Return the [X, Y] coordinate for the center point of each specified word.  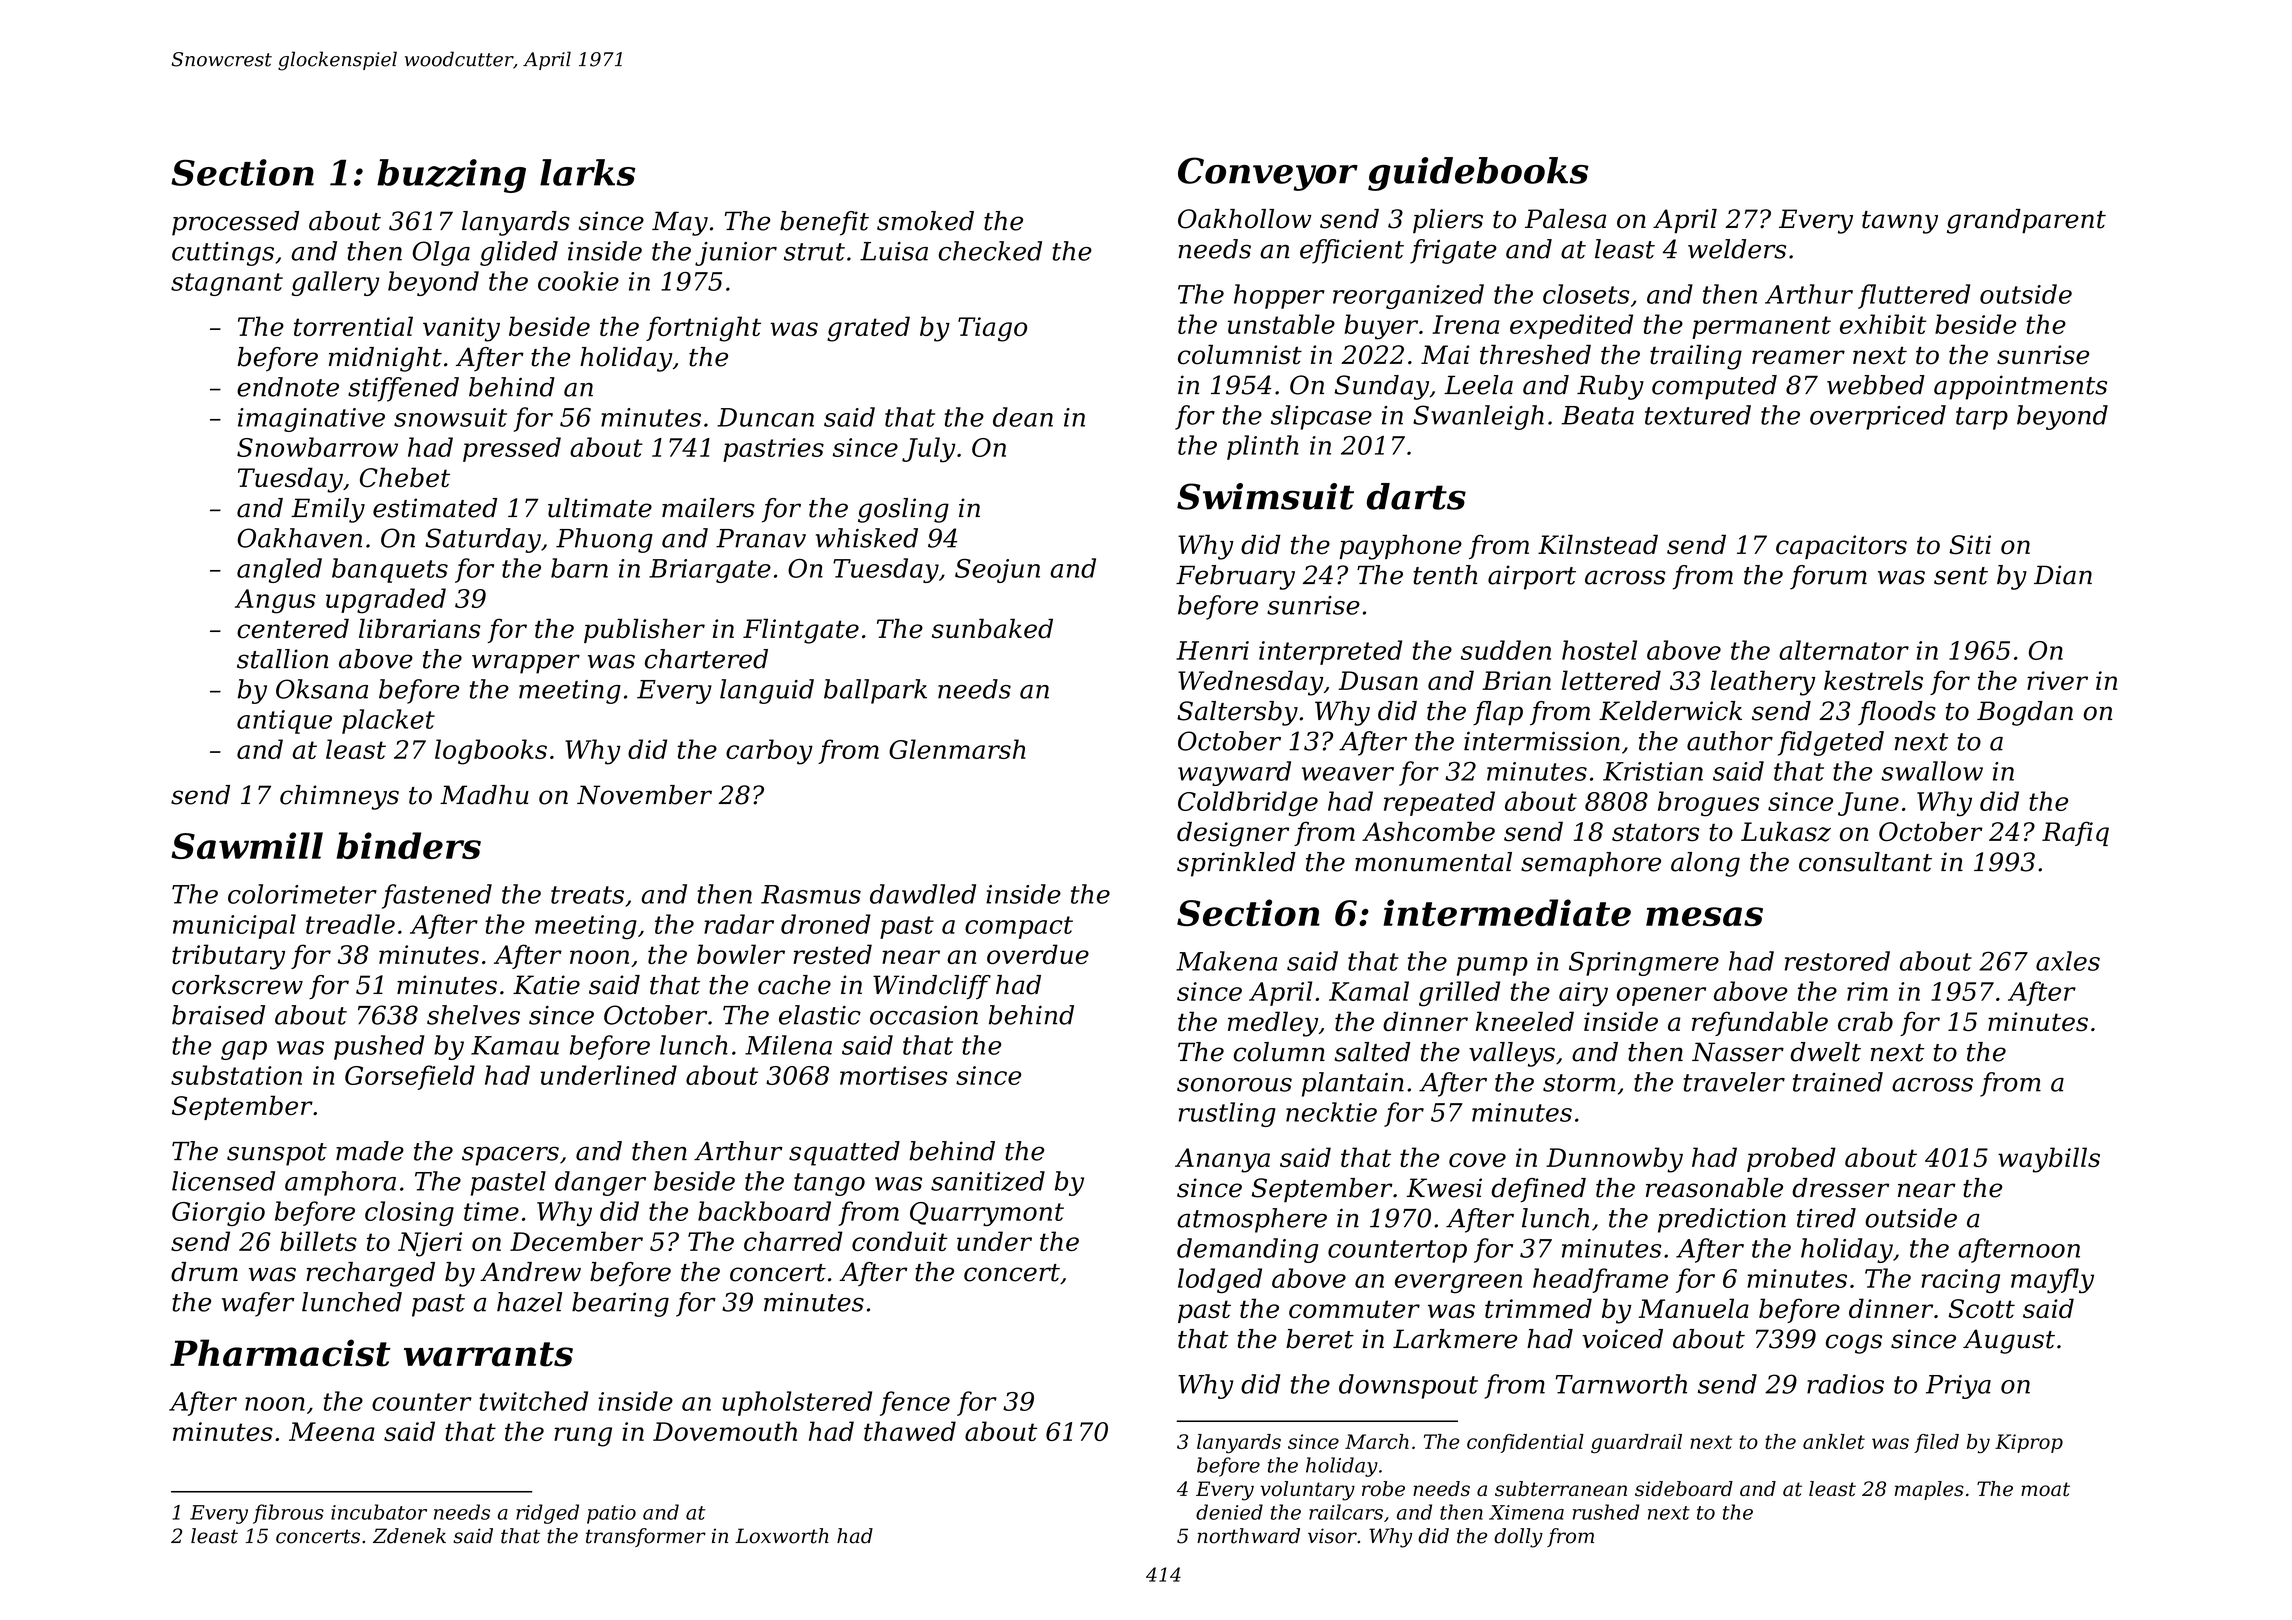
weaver [1348, 774]
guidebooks [1478, 174]
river [2057, 680]
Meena [332, 1431]
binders [409, 845]
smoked [925, 221]
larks [587, 172]
